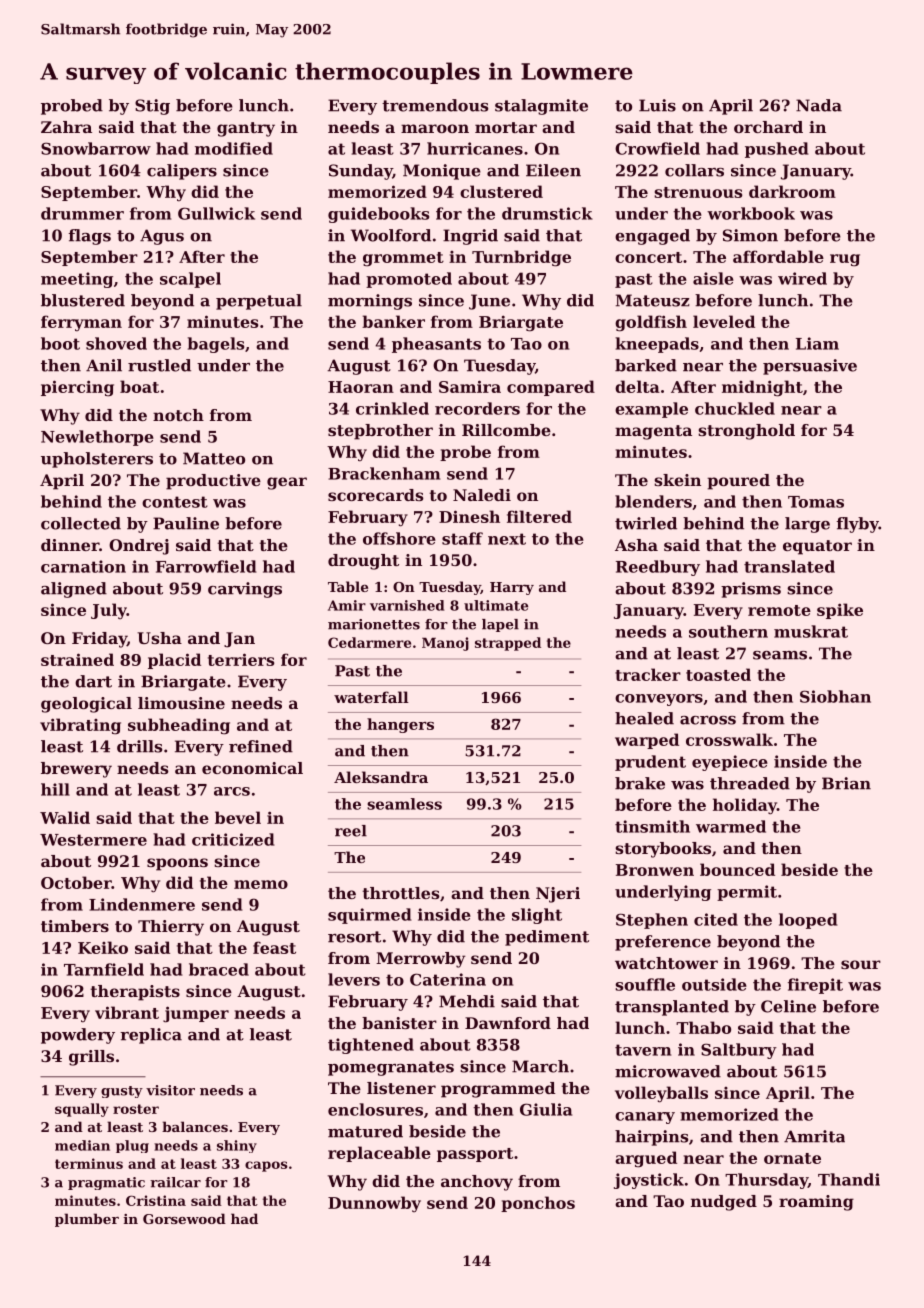  What do you see at coordinates (348, 586) in the screenshot?
I see `Table` at bounding box center [348, 586].
